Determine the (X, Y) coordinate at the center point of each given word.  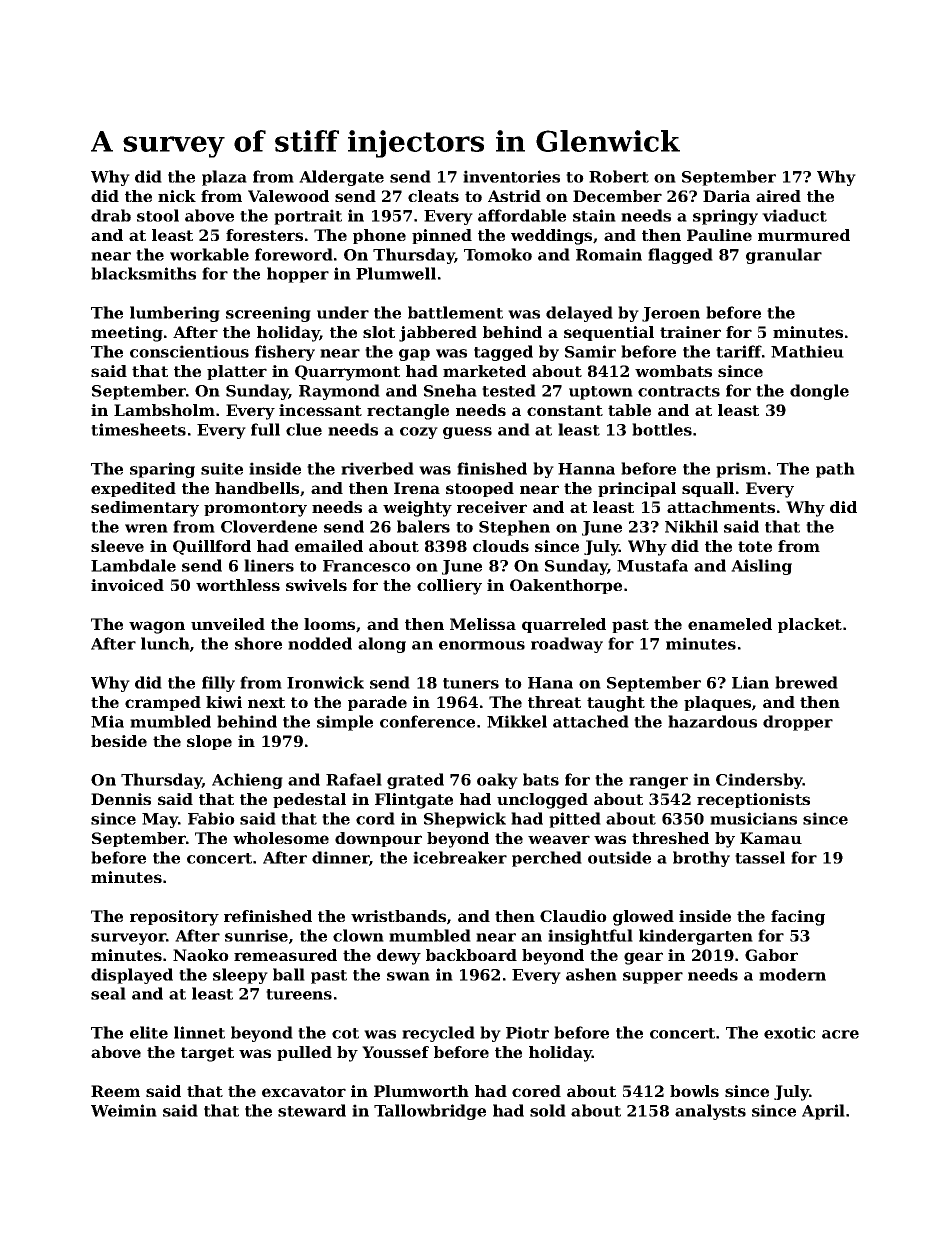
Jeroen (671, 314)
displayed (132, 976)
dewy (399, 957)
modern (792, 974)
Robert (619, 176)
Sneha (450, 390)
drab (111, 215)
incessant (320, 410)
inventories (511, 176)
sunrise (256, 935)
